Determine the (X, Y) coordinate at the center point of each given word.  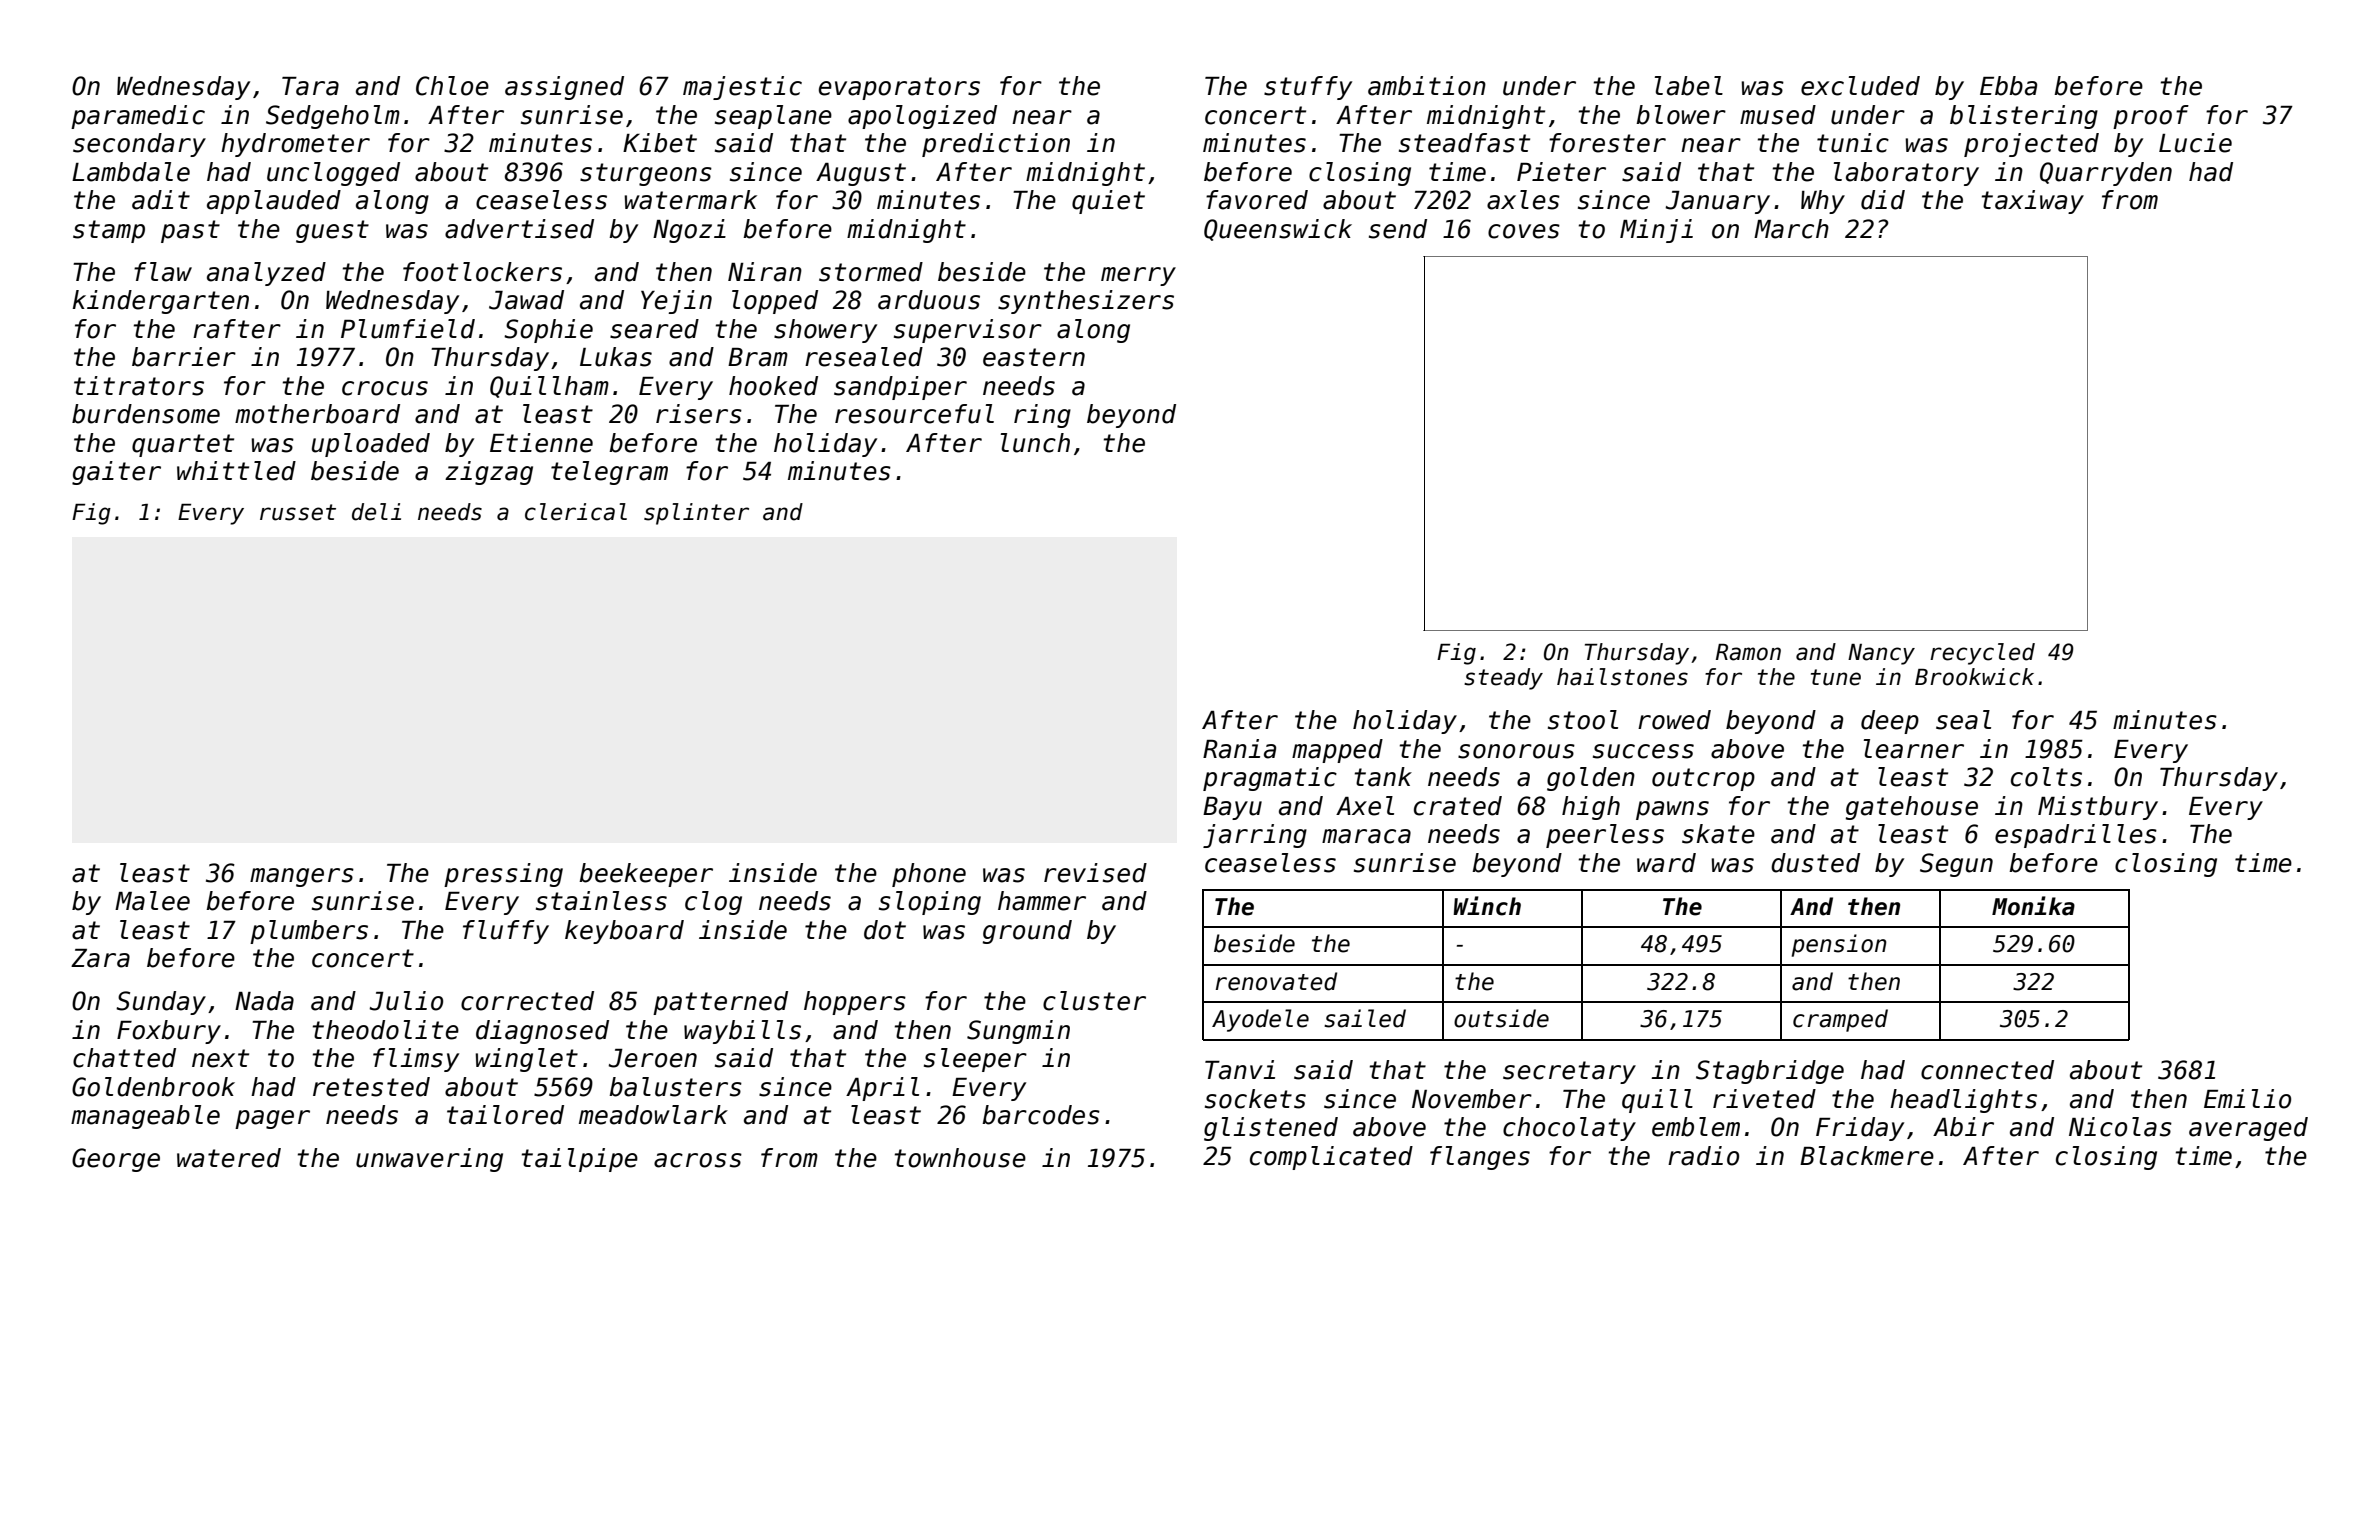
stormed (871, 272)
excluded (1860, 86)
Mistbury (2098, 808)
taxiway (2033, 202)
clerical (576, 512)
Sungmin (1018, 1032)
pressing (503, 875)
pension (1839, 945)
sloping (930, 903)
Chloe (452, 86)
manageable (145, 1117)
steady (1503, 679)
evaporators (899, 88)
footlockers (482, 272)
